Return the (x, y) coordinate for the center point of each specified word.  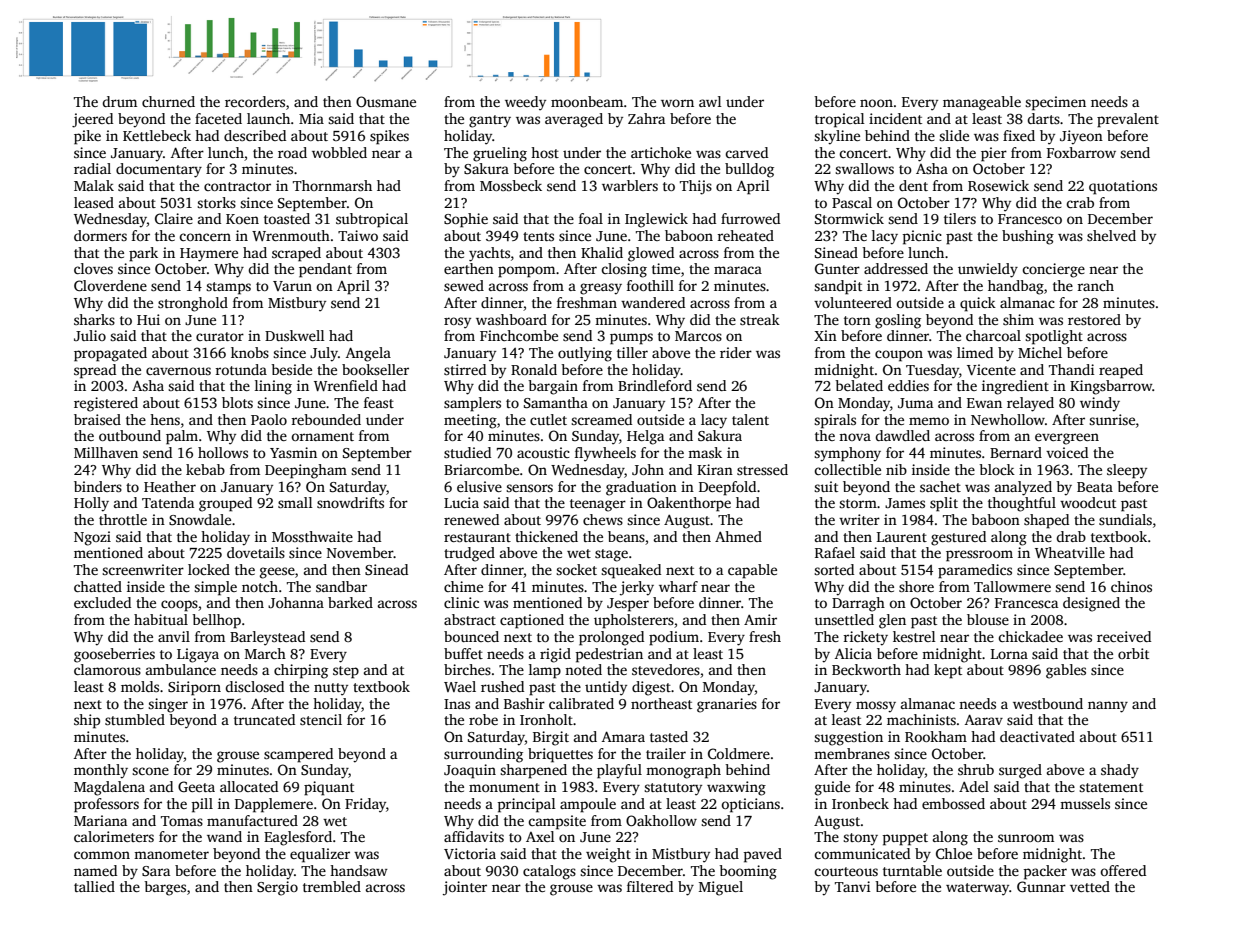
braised (97, 419)
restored (1094, 319)
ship (87, 721)
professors (106, 805)
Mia (311, 118)
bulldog (749, 170)
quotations (1123, 187)
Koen (242, 219)
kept (948, 671)
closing (624, 270)
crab (1080, 202)
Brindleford (655, 385)
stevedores (666, 669)
